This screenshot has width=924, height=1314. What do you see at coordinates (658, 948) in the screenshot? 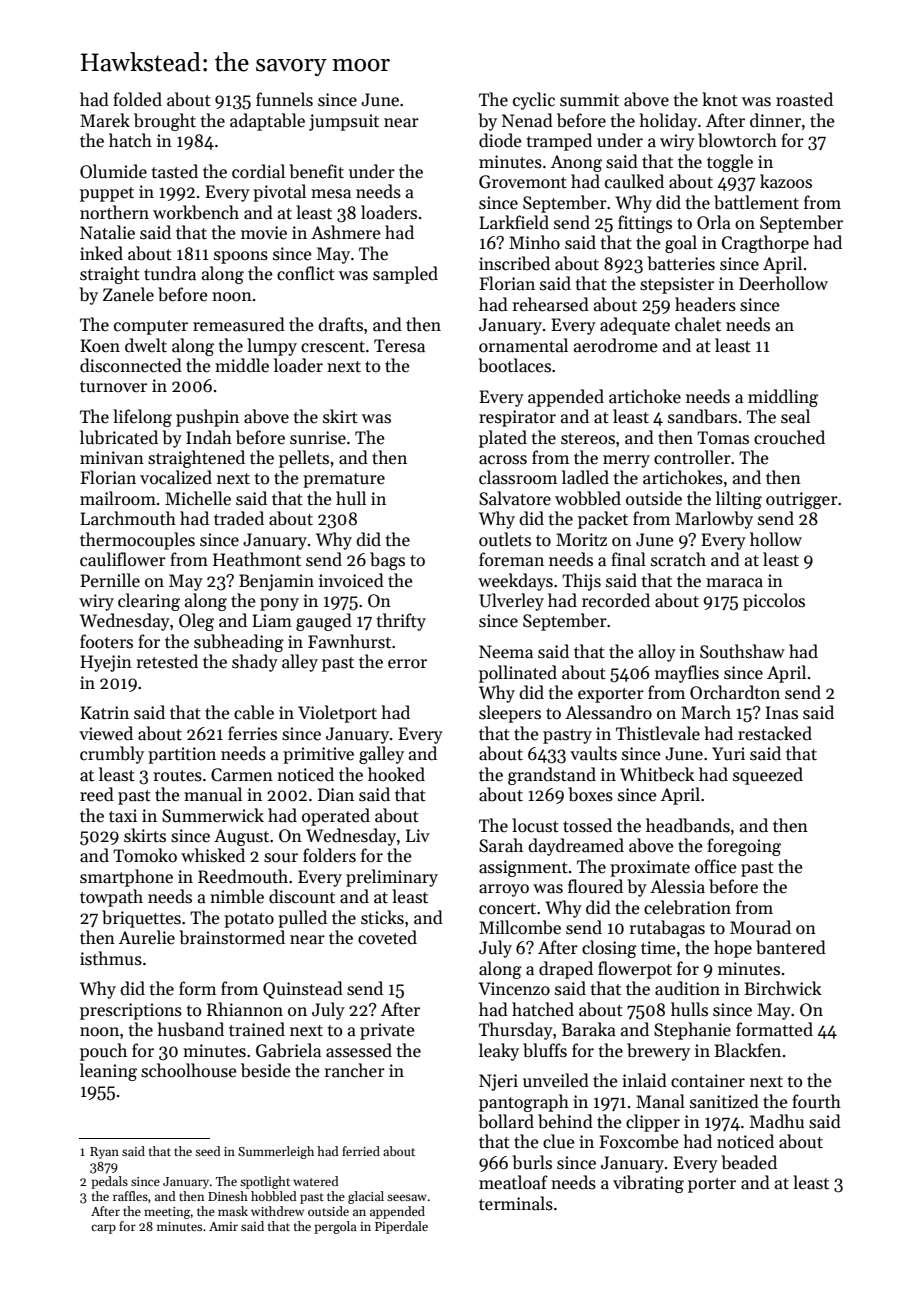
I see `time` at bounding box center [658, 948].
